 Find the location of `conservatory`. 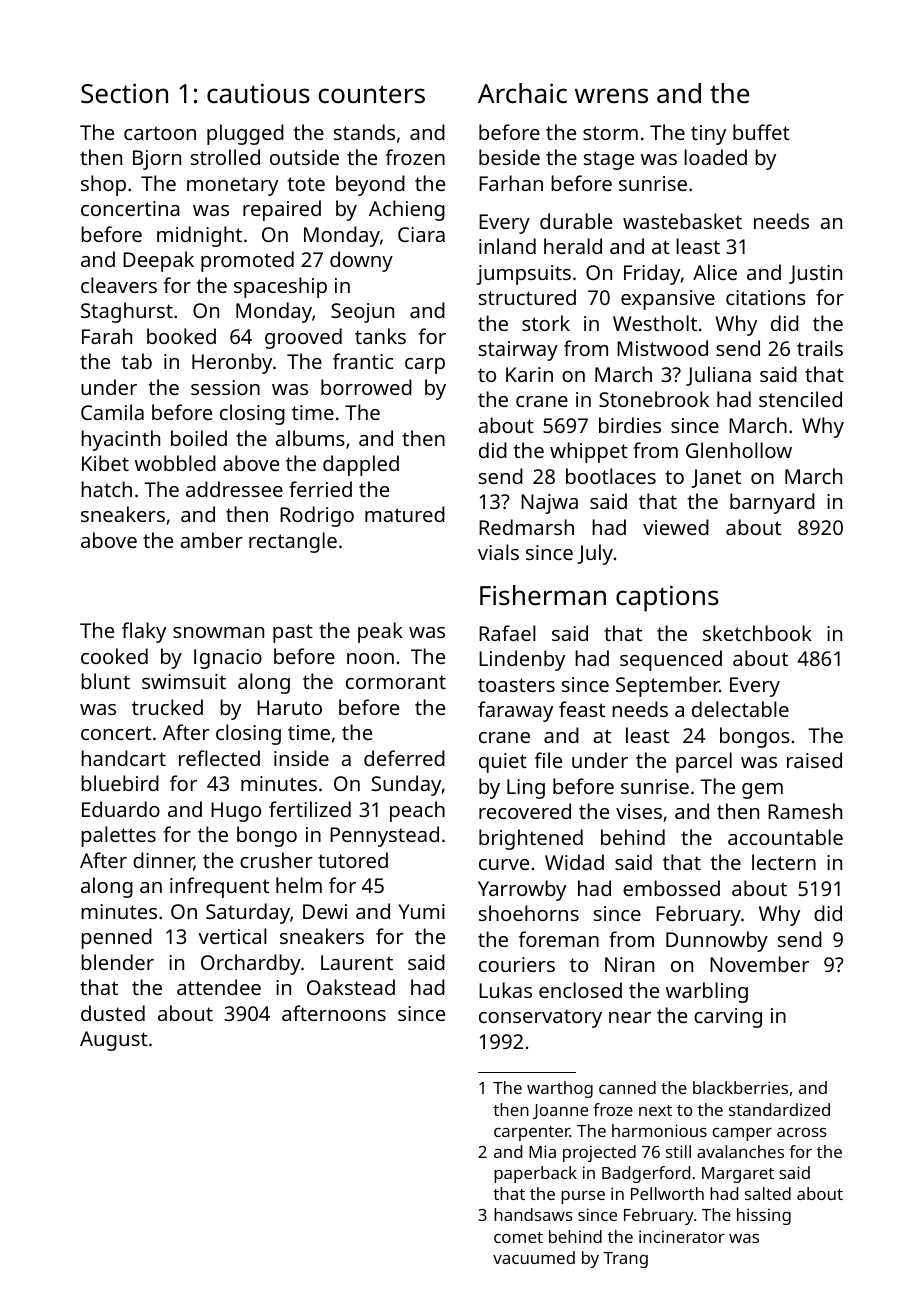

conservatory is located at coordinates (540, 1018).
